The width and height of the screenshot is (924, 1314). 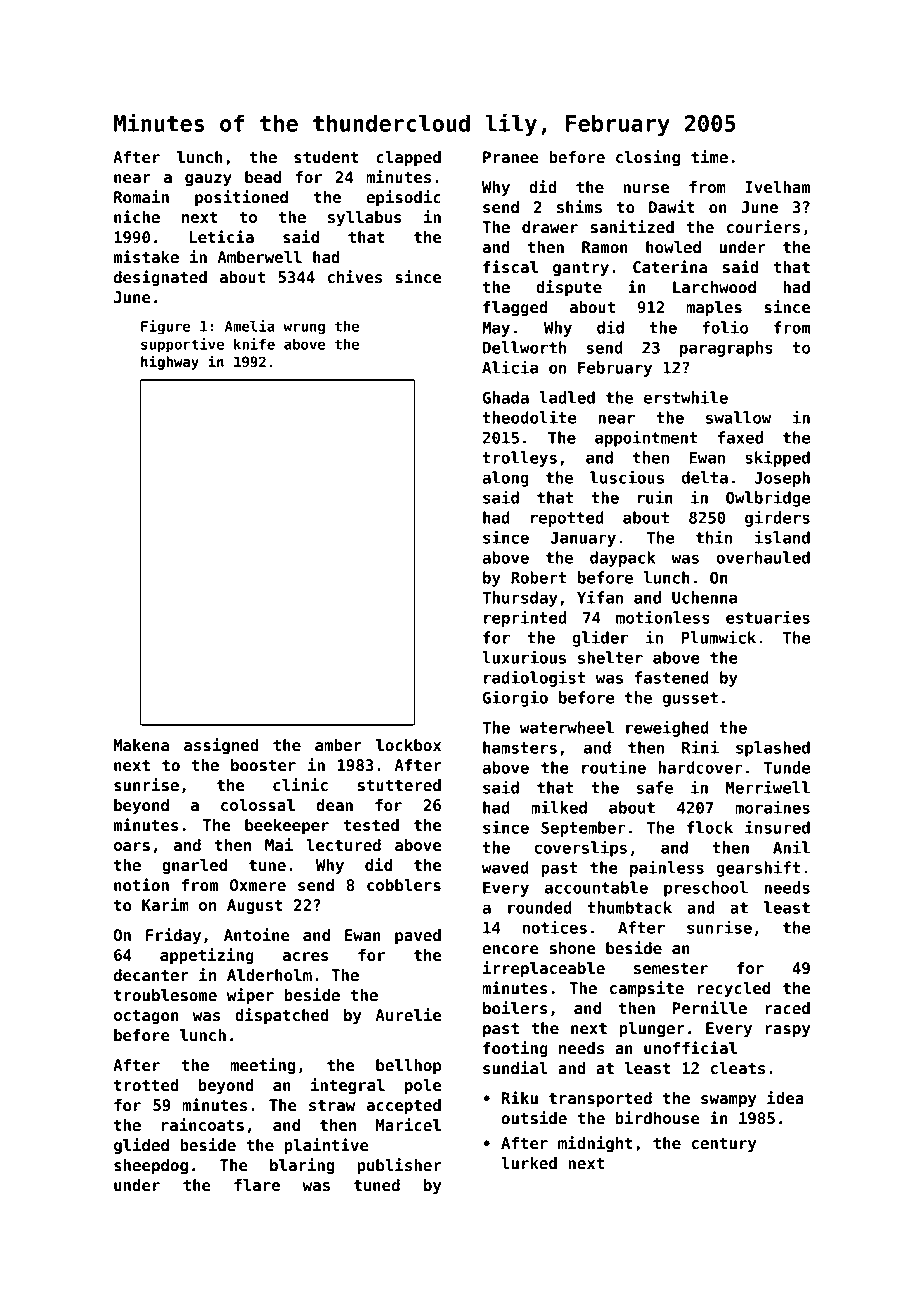 What do you see at coordinates (768, 787) in the screenshot?
I see `Merriwell` at bounding box center [768, 787].
